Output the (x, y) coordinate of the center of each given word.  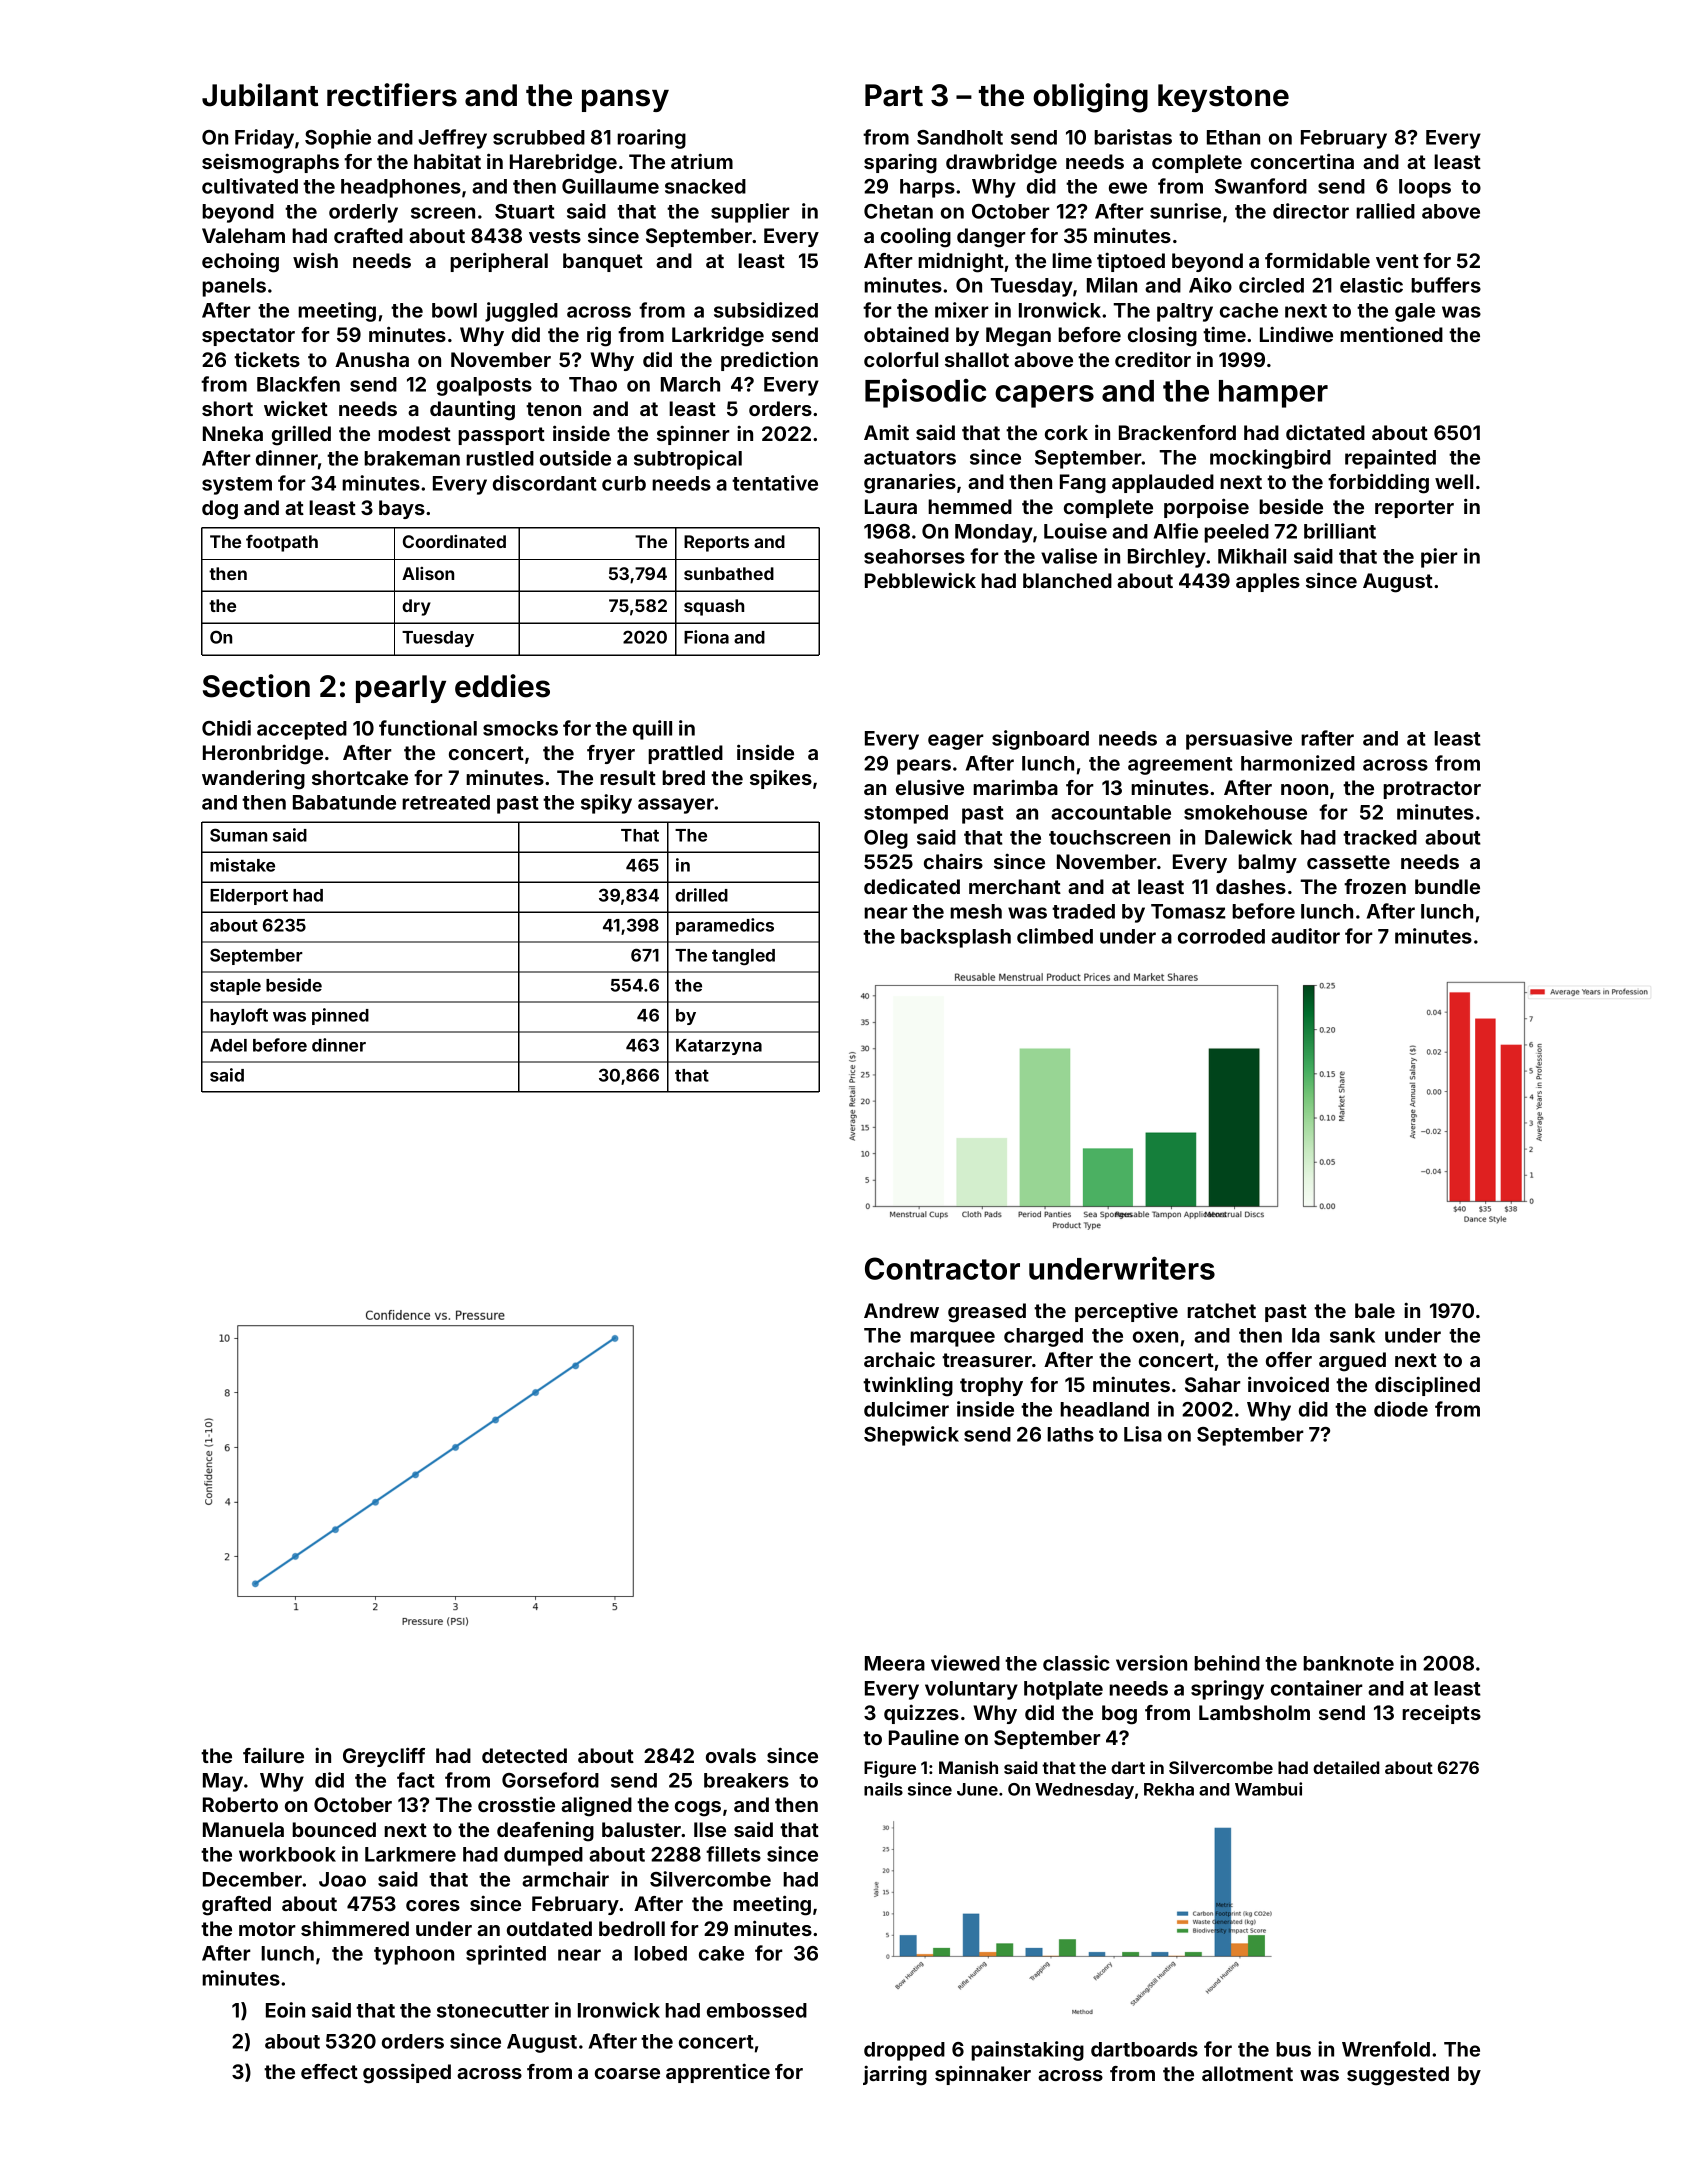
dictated (1325, 432)
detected (524, 1755)
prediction (769, 361)
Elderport (249, 897)
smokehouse (1245, 812)
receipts (1441, 1714)
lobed (660, 1953)
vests (555, 236)
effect (329, 2071)
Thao (593, 384)
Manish (968, 1767)
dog (220, 510)
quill (652, 730)
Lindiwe (1296, 334)
